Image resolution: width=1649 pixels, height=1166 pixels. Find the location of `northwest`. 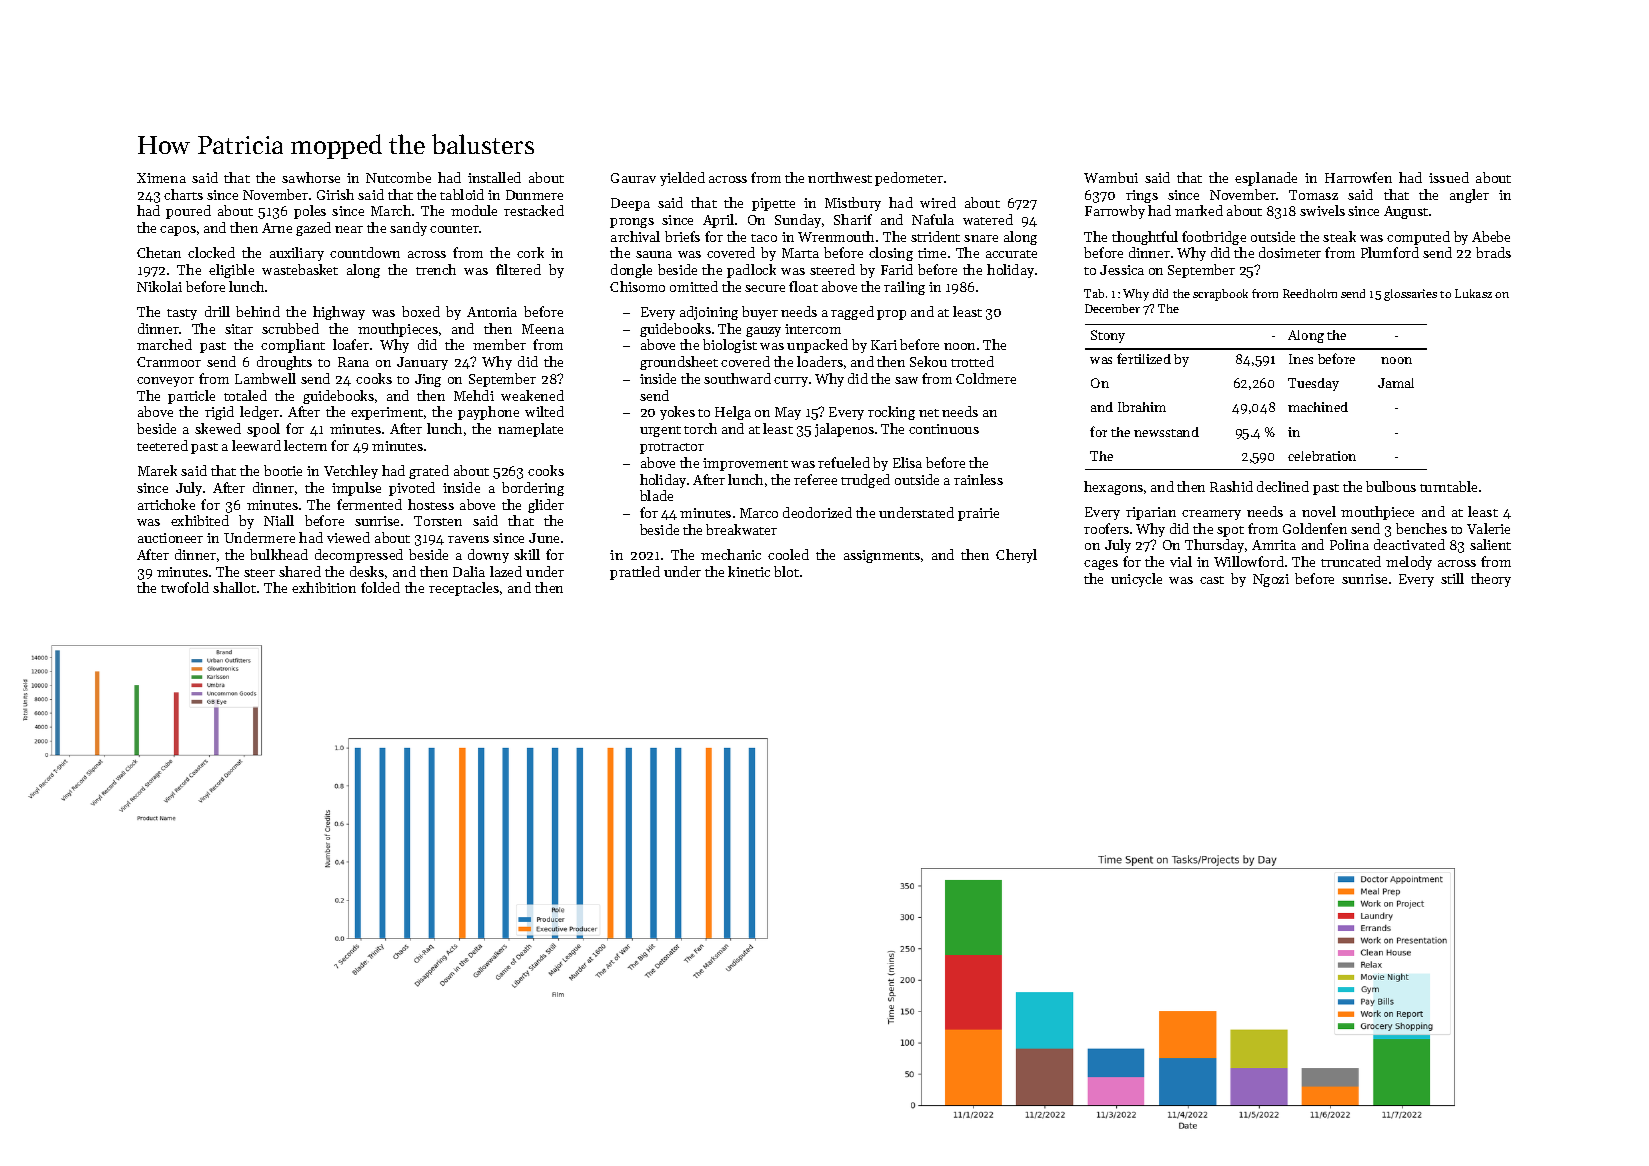

northwest is located at coordinates (840, 177).
